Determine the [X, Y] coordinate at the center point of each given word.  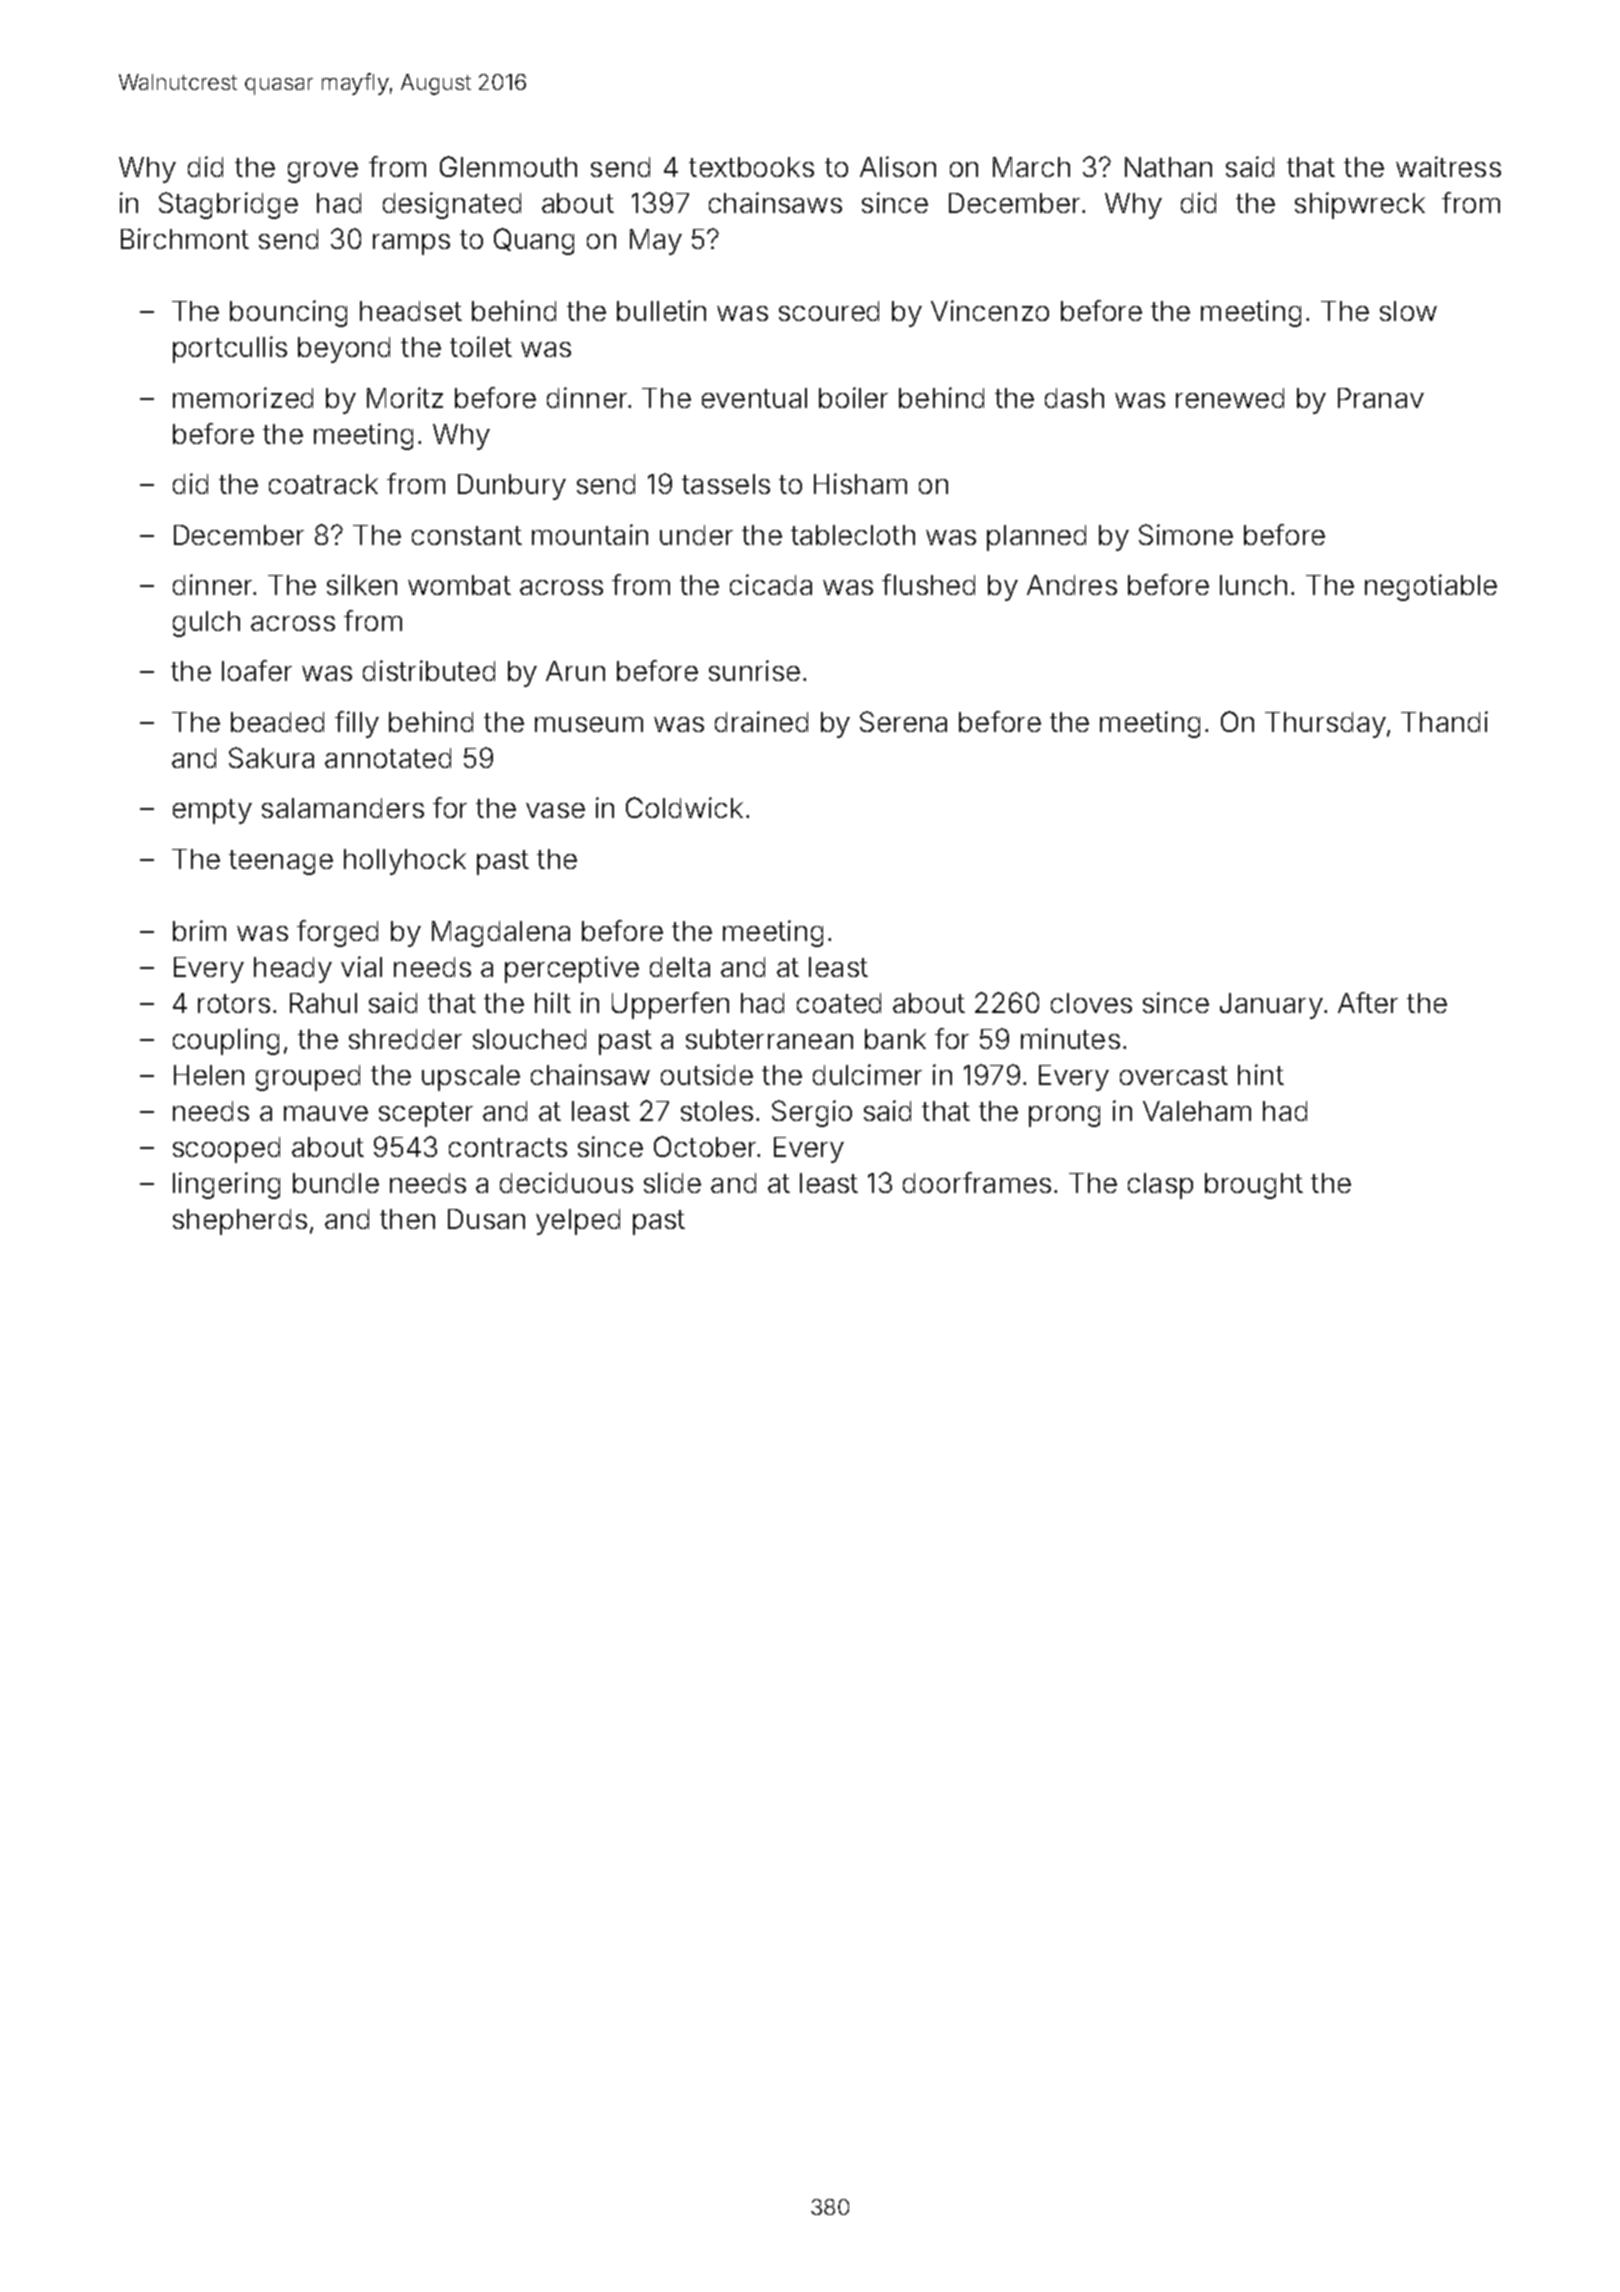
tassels [726, 484]
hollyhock [405, 862]
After [1368, 1002]
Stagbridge [228, 205]
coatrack [323, 484]
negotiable [1431, 587]
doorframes [977, 1182]
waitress [1448, 166]
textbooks [751, 167]
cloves [1091, 1003]
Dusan [486, 1219]
